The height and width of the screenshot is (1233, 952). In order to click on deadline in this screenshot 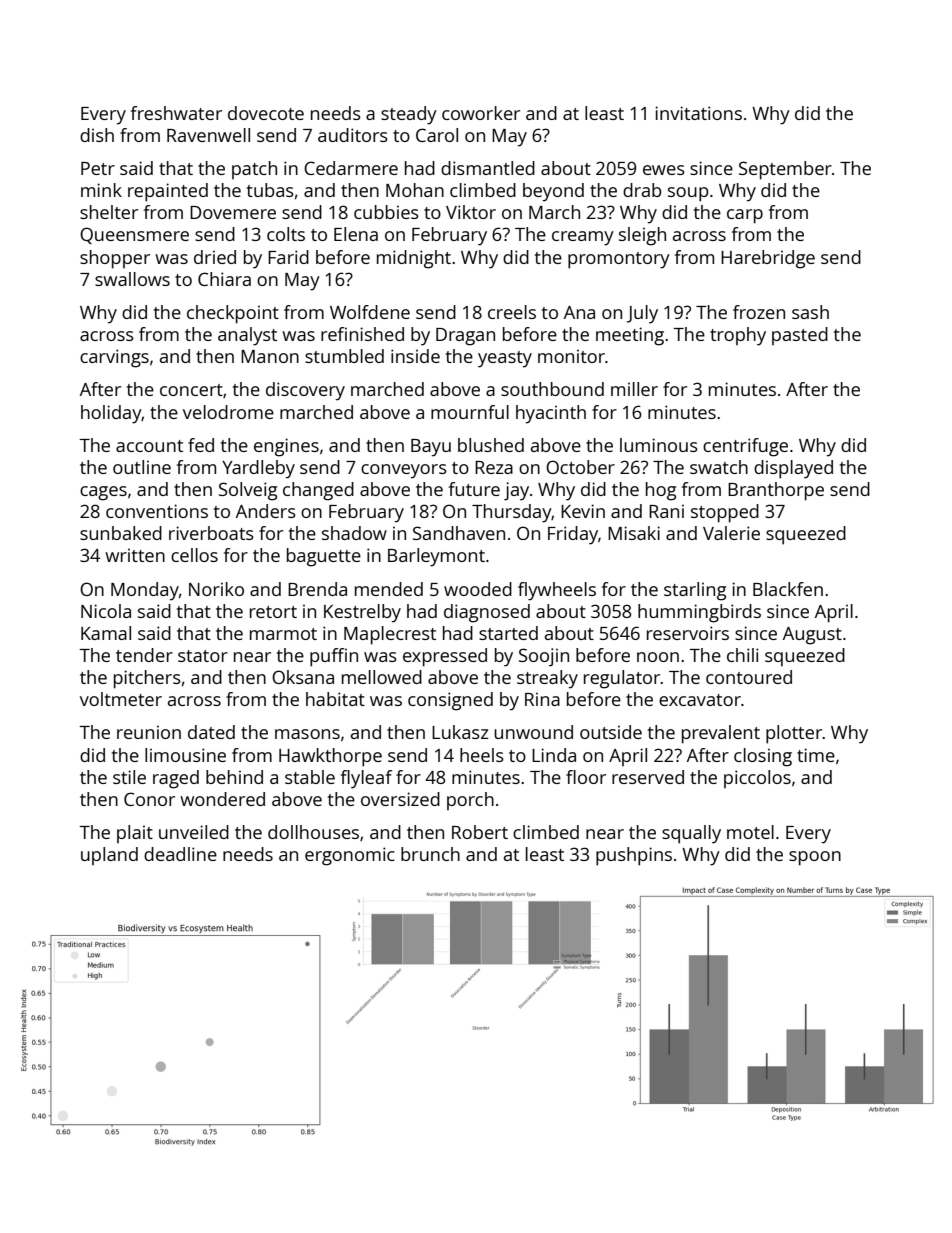, I will do `click(180, 854)`.
